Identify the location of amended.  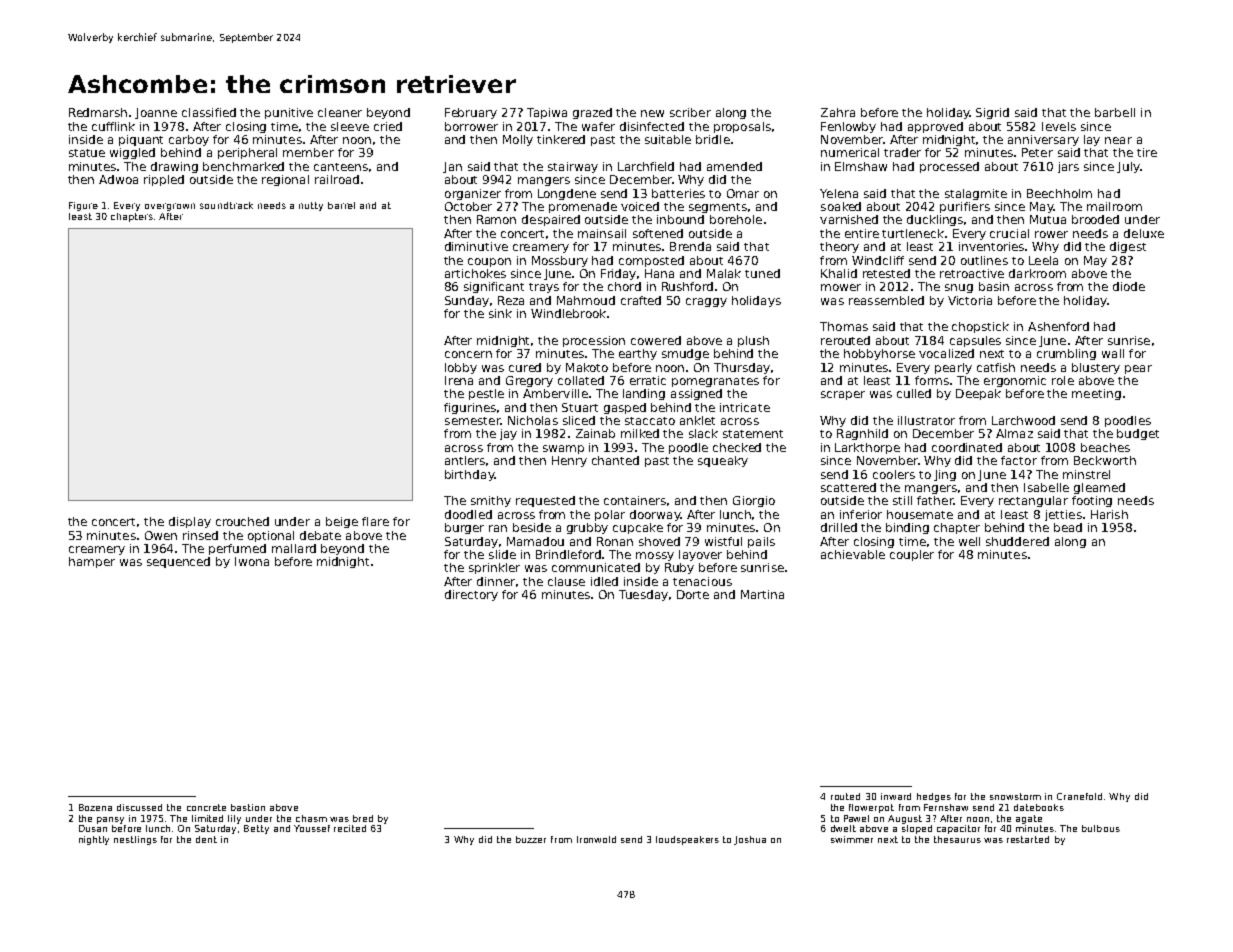
(734, 166).
